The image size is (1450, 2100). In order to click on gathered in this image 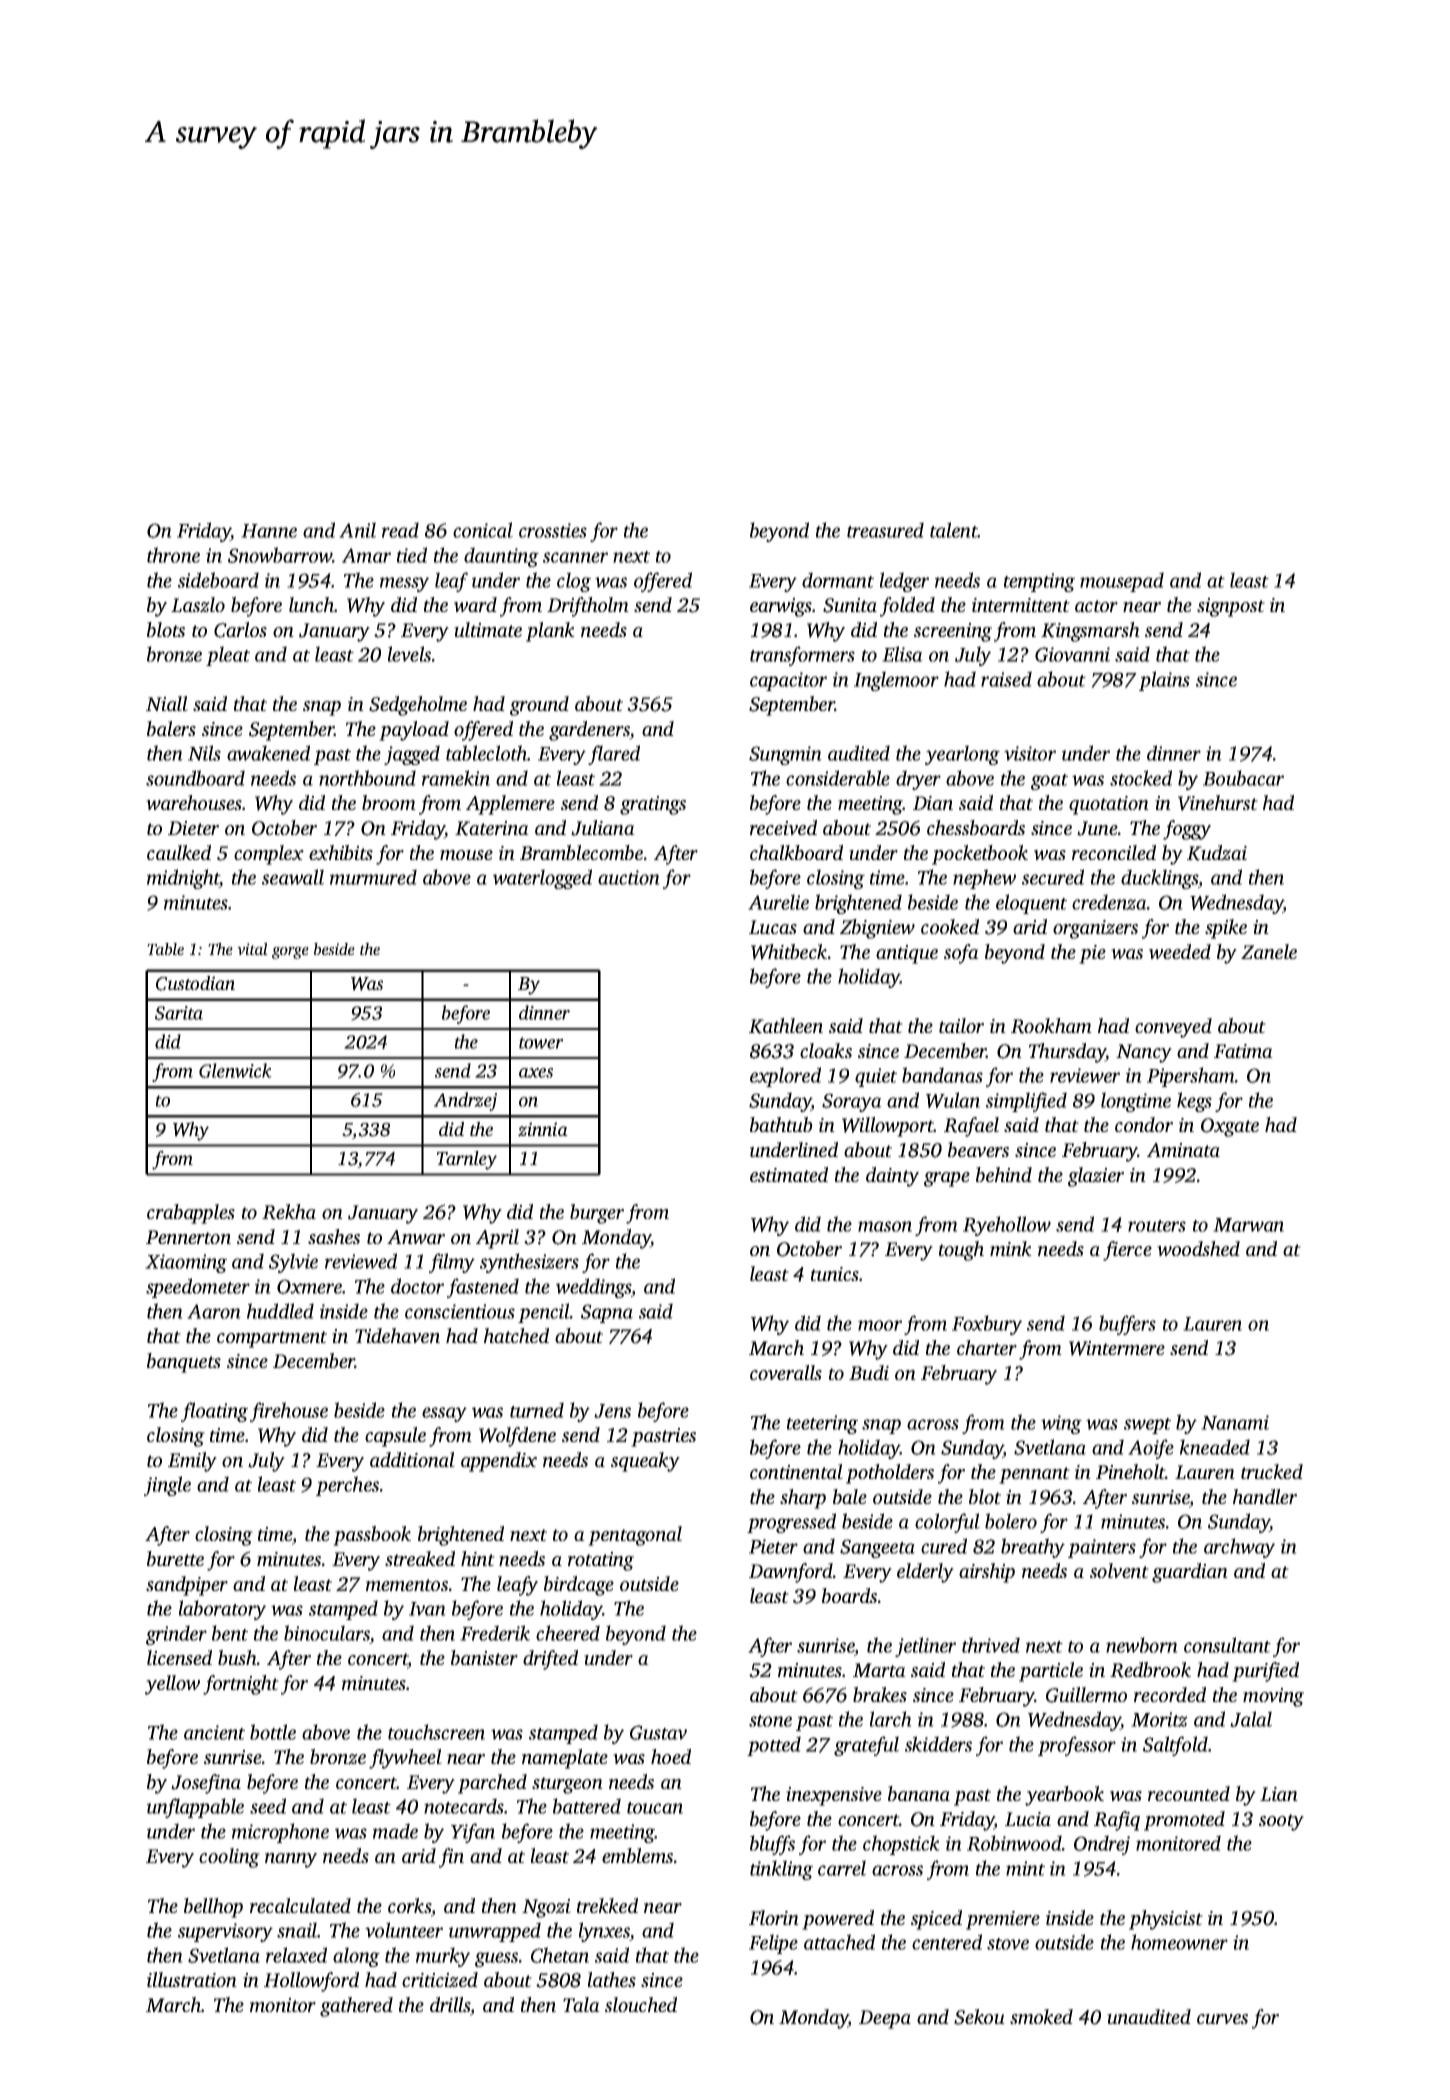, I will do `click(356, 2007)`.
